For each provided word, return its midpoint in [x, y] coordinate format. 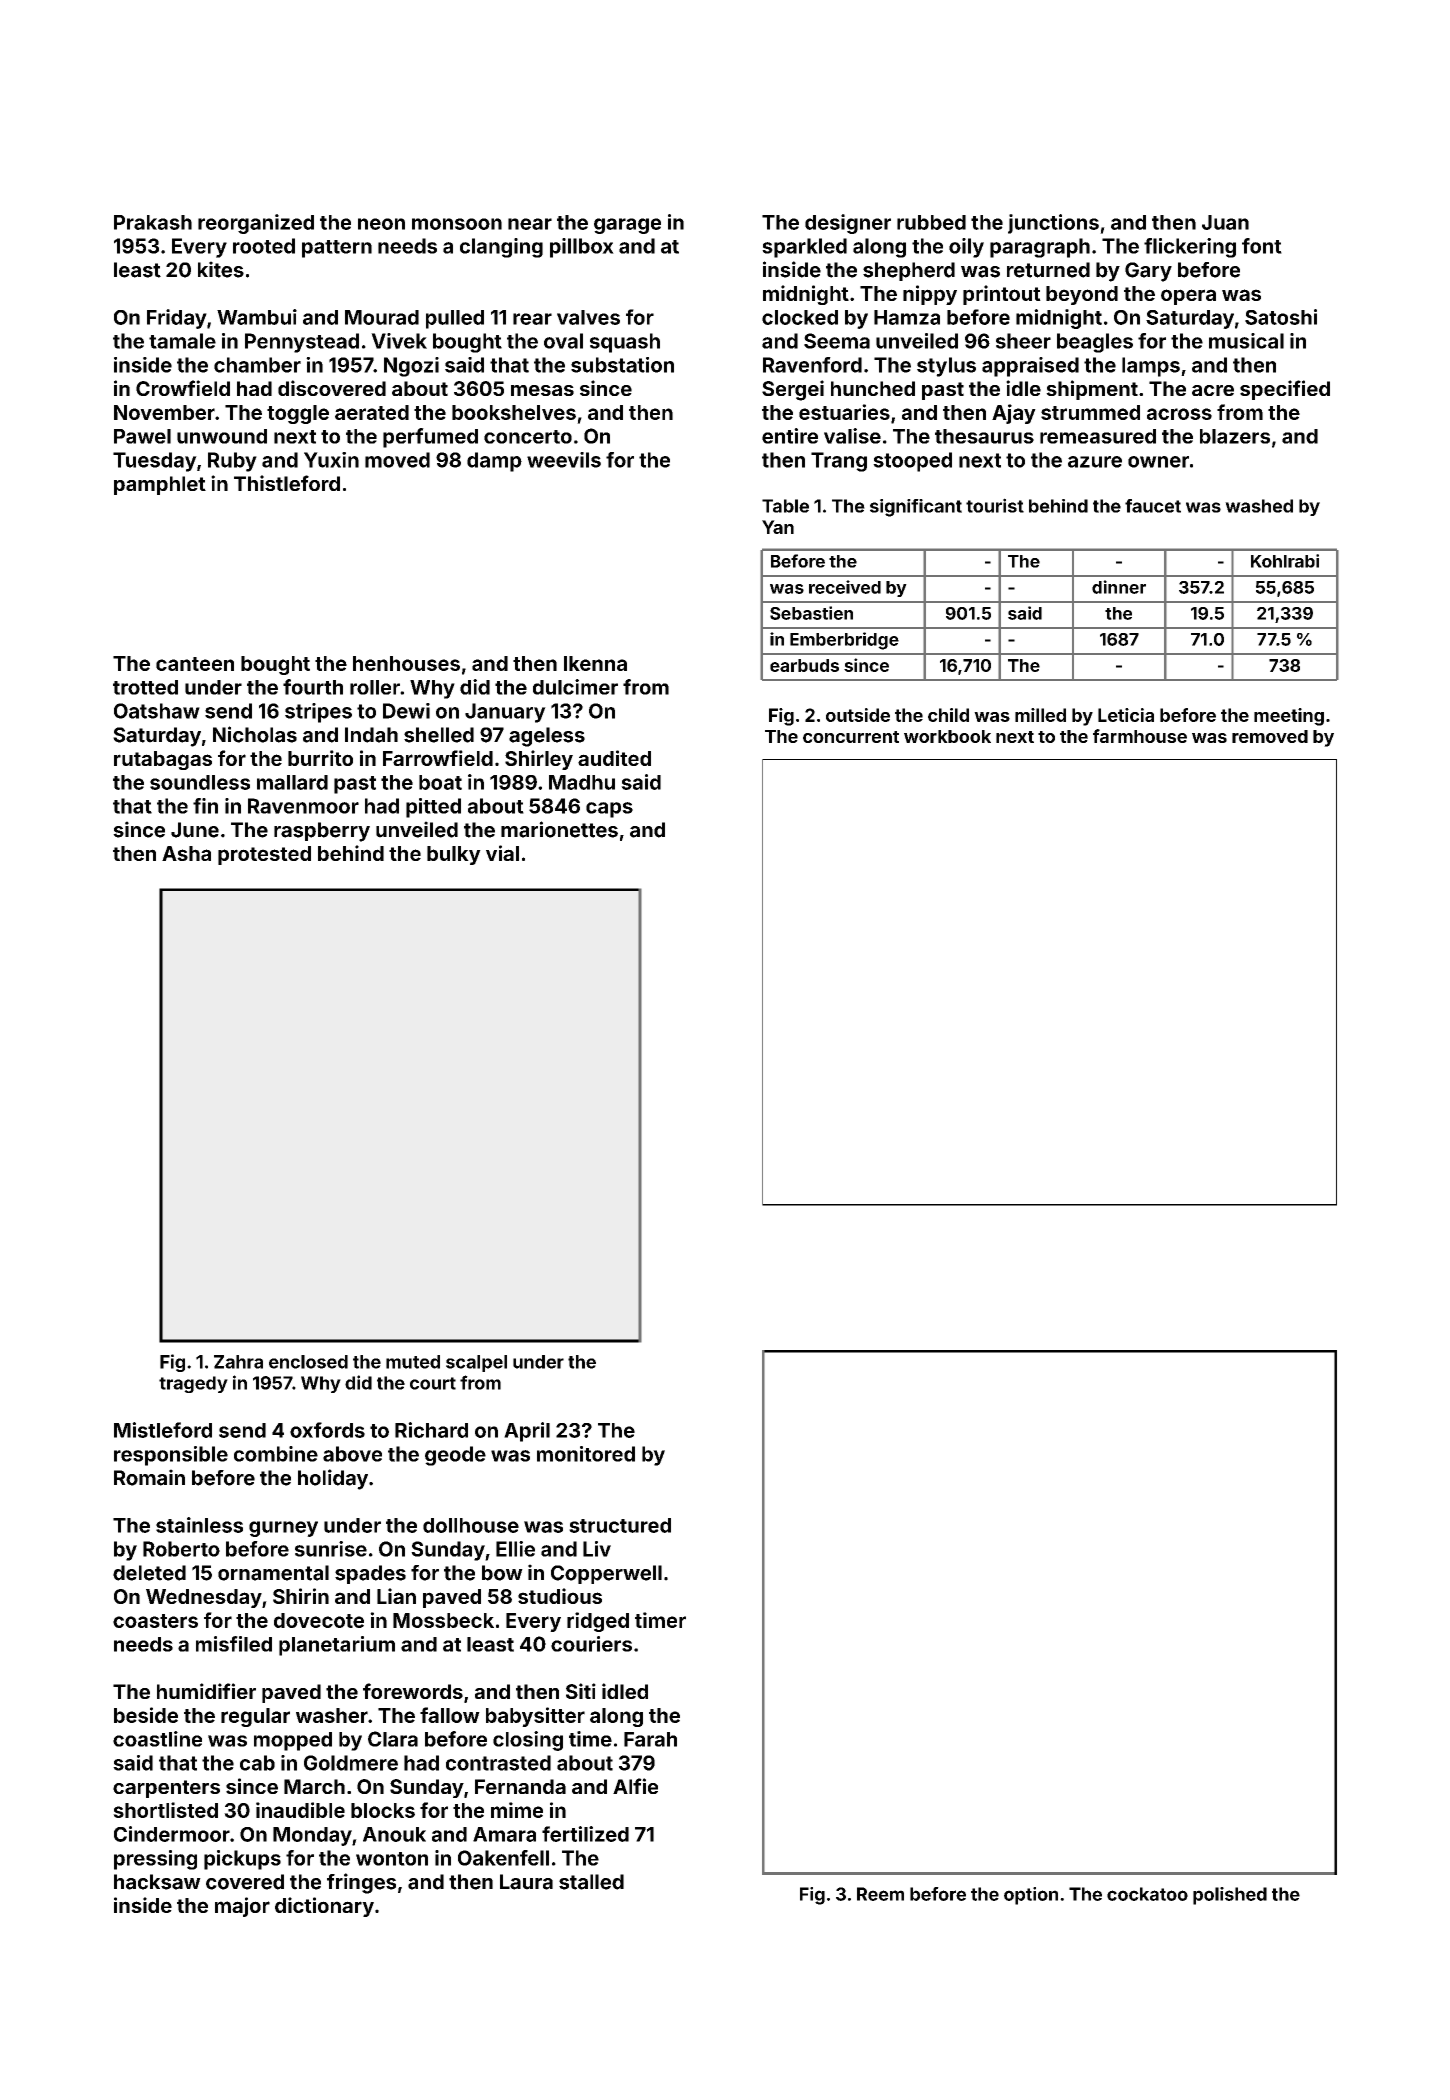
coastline [157, 1739]
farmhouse [1140, 736]
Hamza [907, 317]
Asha [186, 853]
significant [916, 508]
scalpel [476, 1363]
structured [620, 1525]
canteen [195, 664]
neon [381, 224]
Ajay [1014, 414]
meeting [1289, 717]
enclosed [308, 1362]
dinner [1119, 587]
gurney [283, 1529]
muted [413, 1362]
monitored [586, 1454]
